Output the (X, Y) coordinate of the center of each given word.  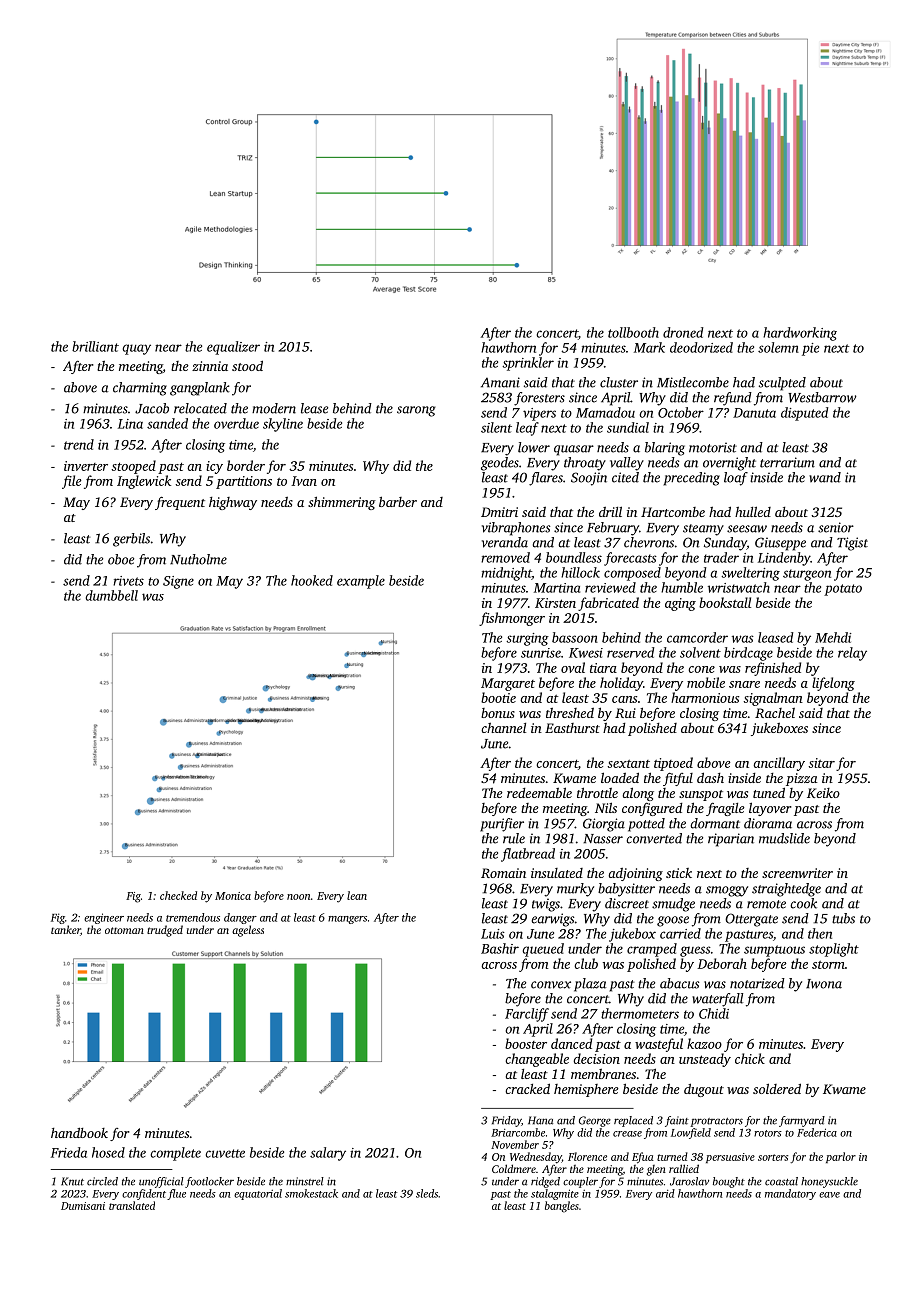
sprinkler (528, 364)
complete (176, 1154)
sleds (427, 1193)
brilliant (95, 346)
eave (829, 1195)
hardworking (800, 334)
